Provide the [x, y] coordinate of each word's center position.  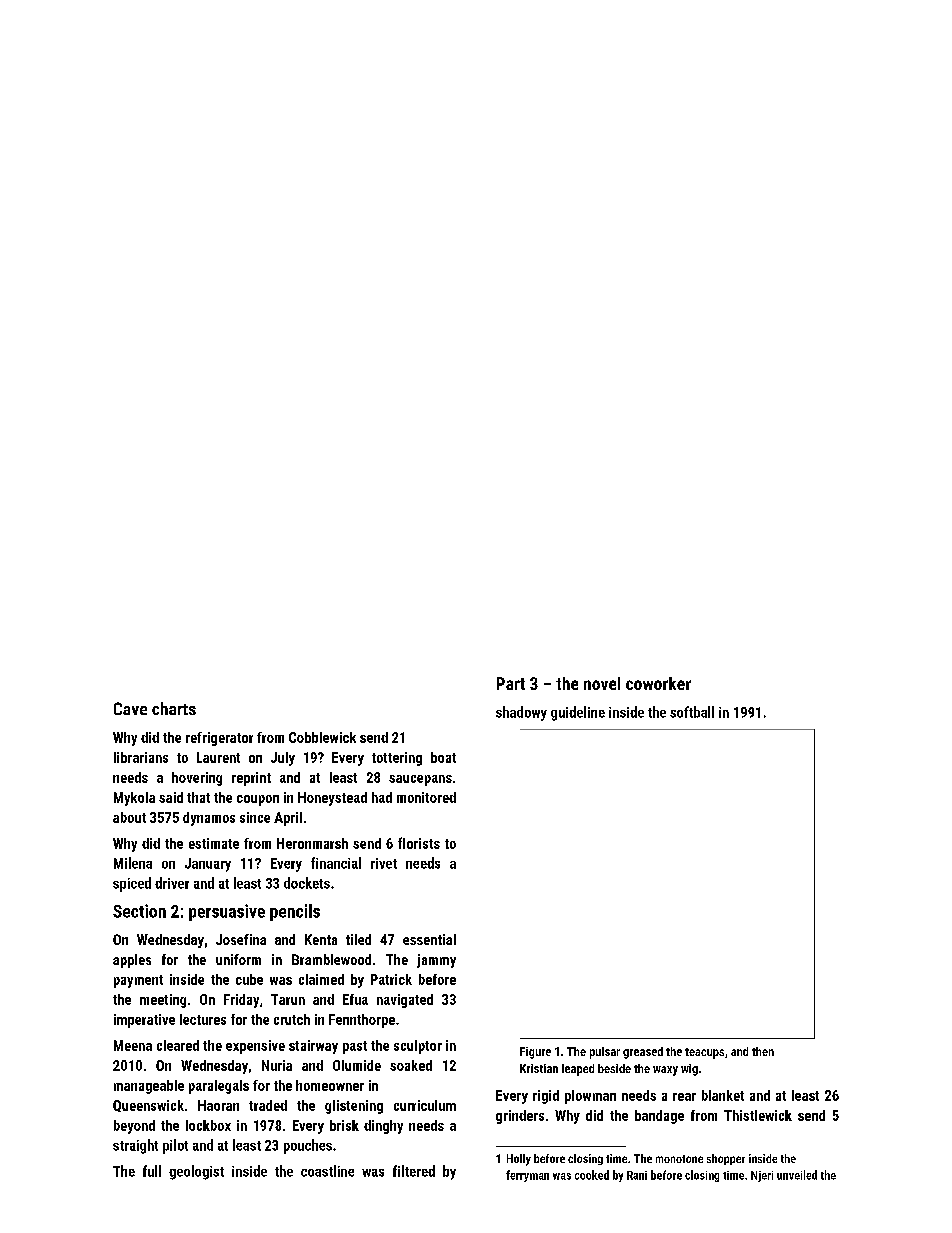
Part [511, 683]
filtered [414, 1171]
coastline [327, 1171]
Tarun [288, 999]
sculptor [418, 1047]
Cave [130, 708]
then [763, 1051]
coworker [658, 683]
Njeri [762, 1176]
